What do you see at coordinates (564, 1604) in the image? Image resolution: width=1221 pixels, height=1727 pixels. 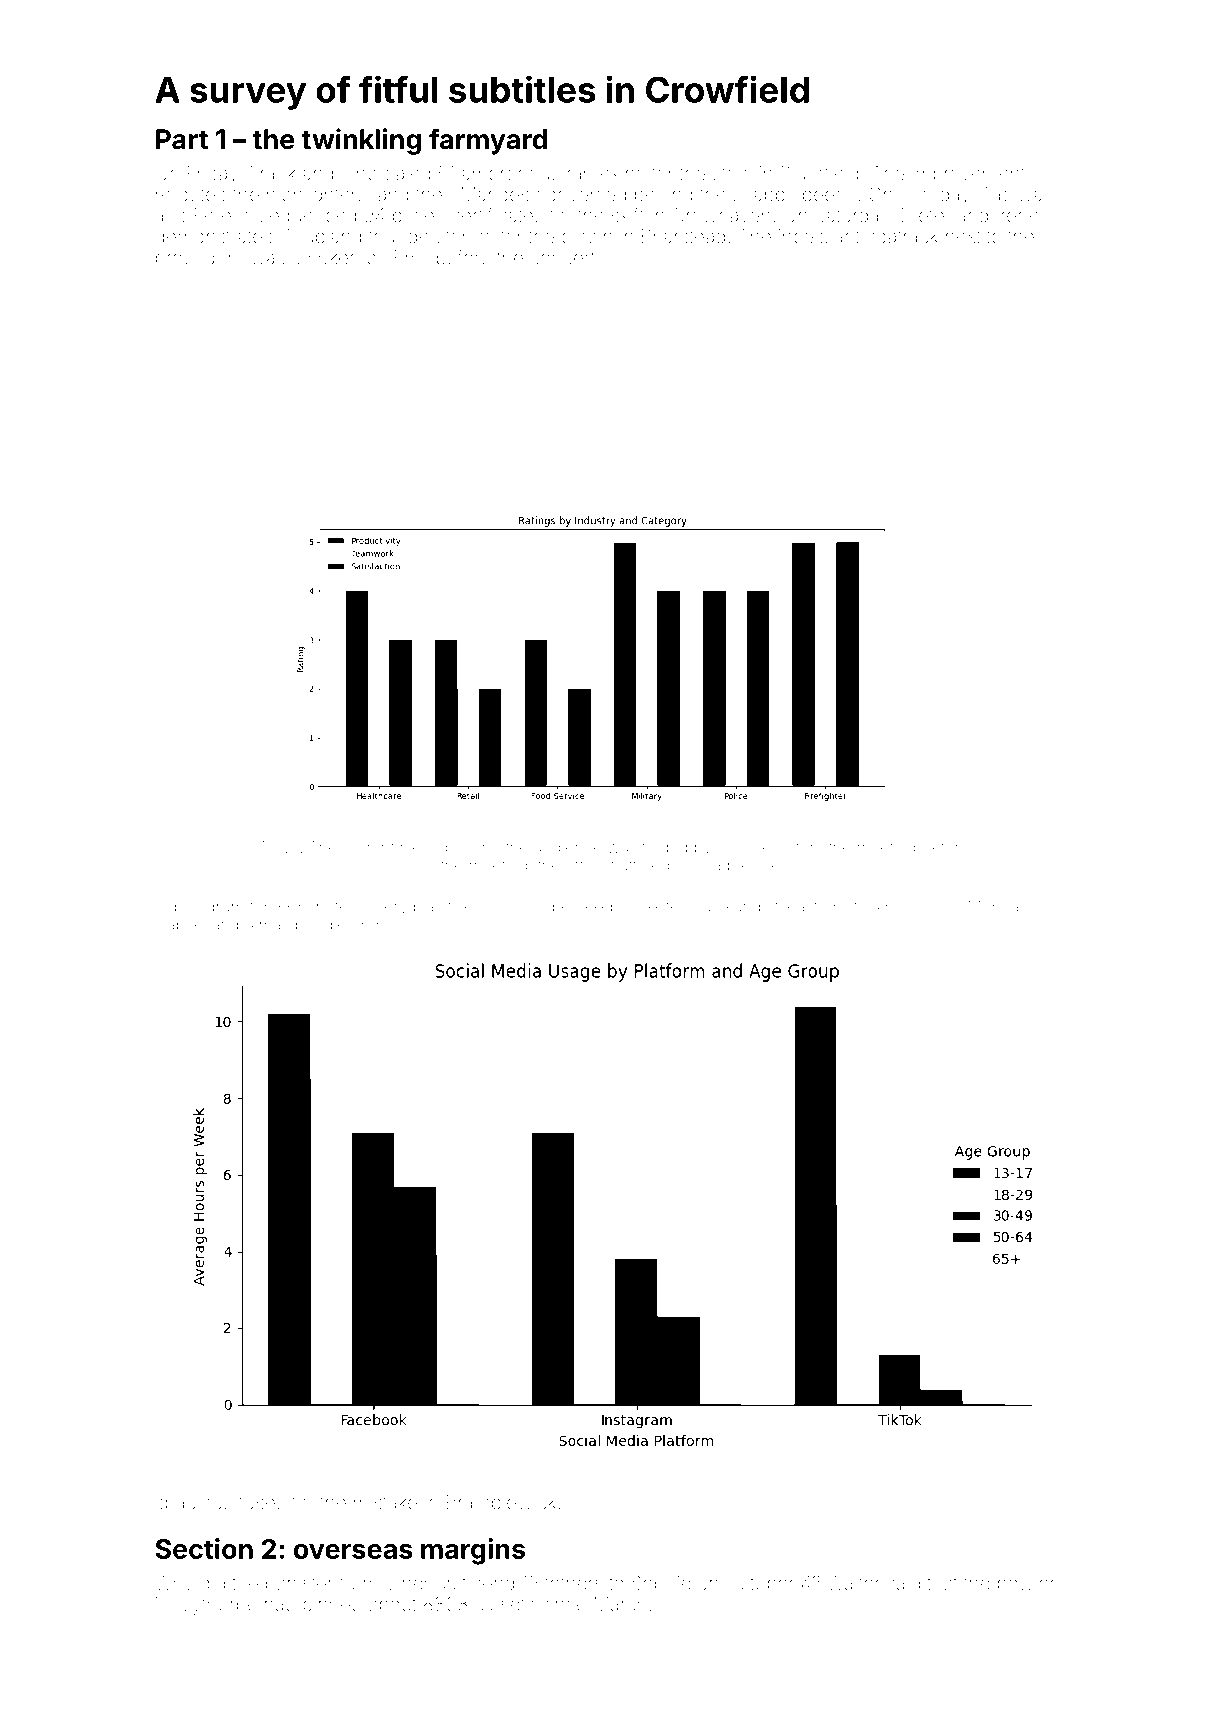 I see `since` at bounding box center [564, 1604].
